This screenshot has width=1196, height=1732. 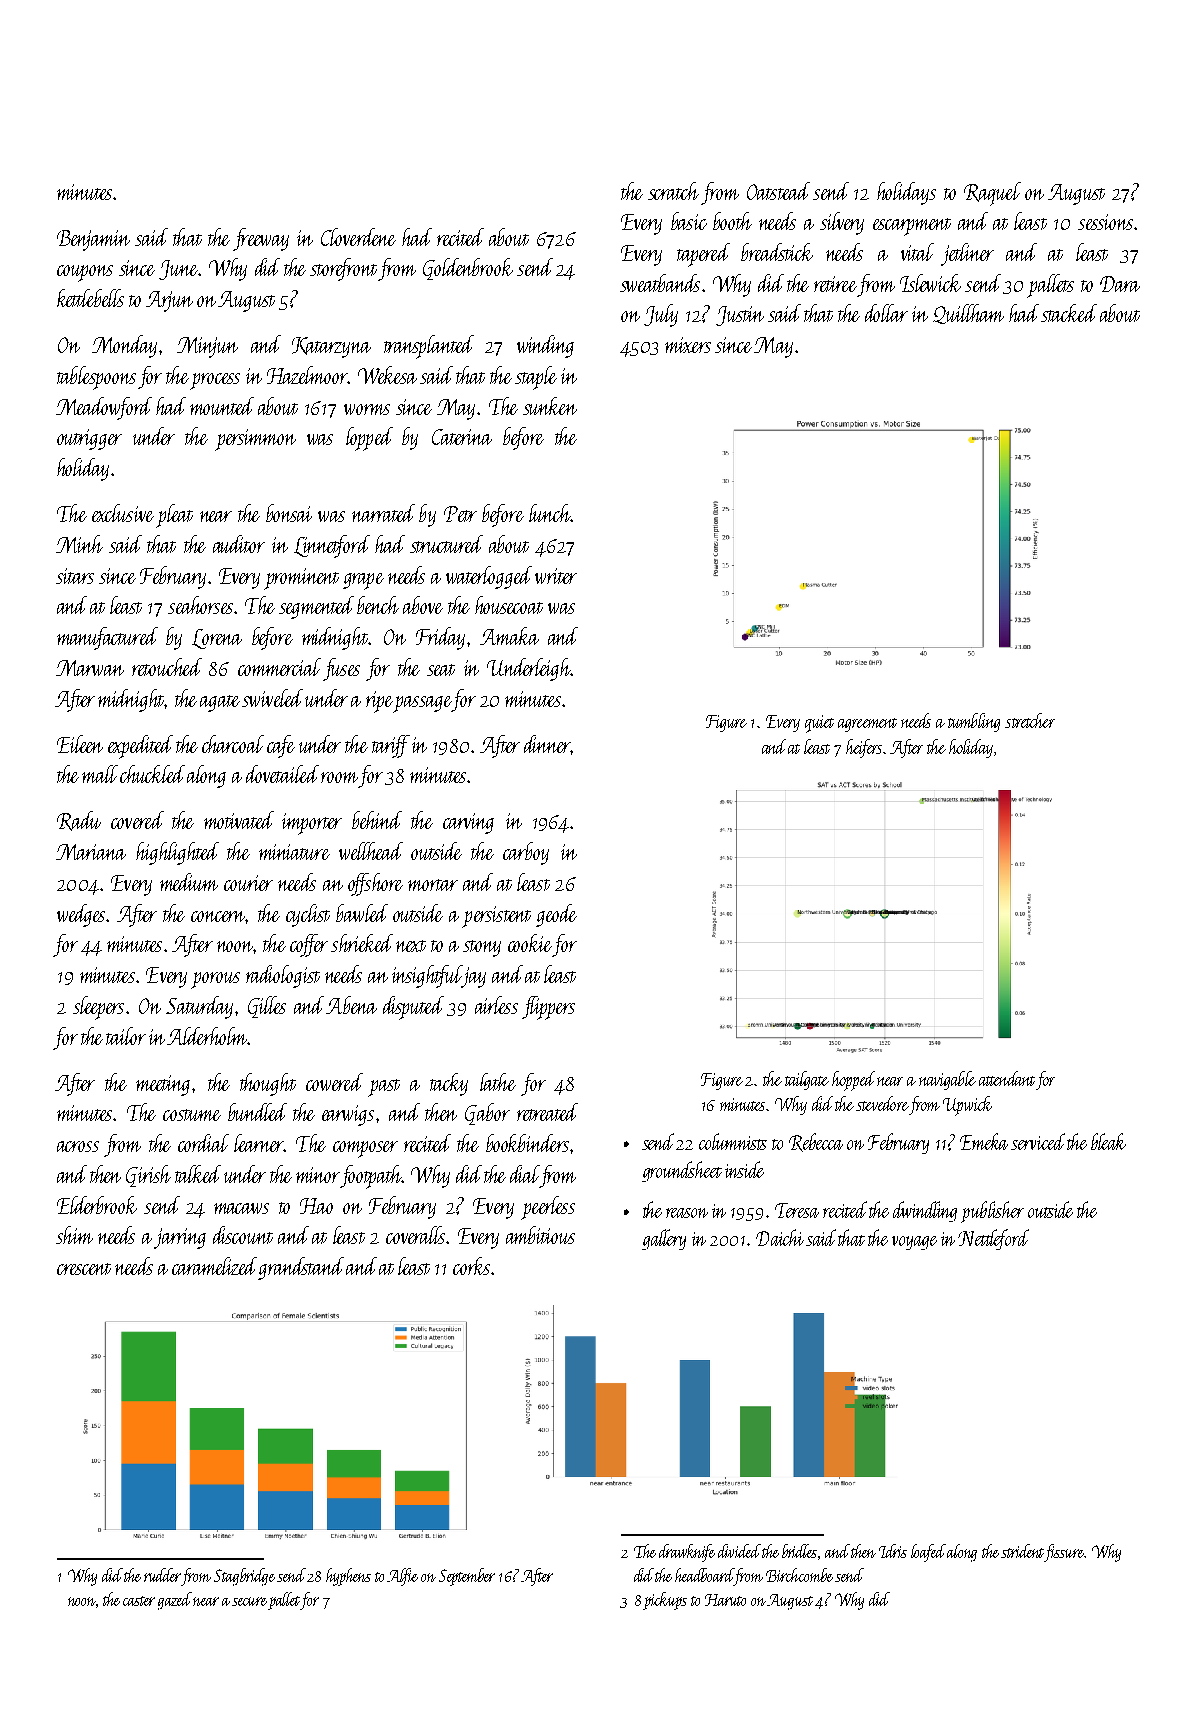 What do you see at coordinates (1023, 1551) in the screenshot?
I see `strident` at bounding box center [1023, 1551].
